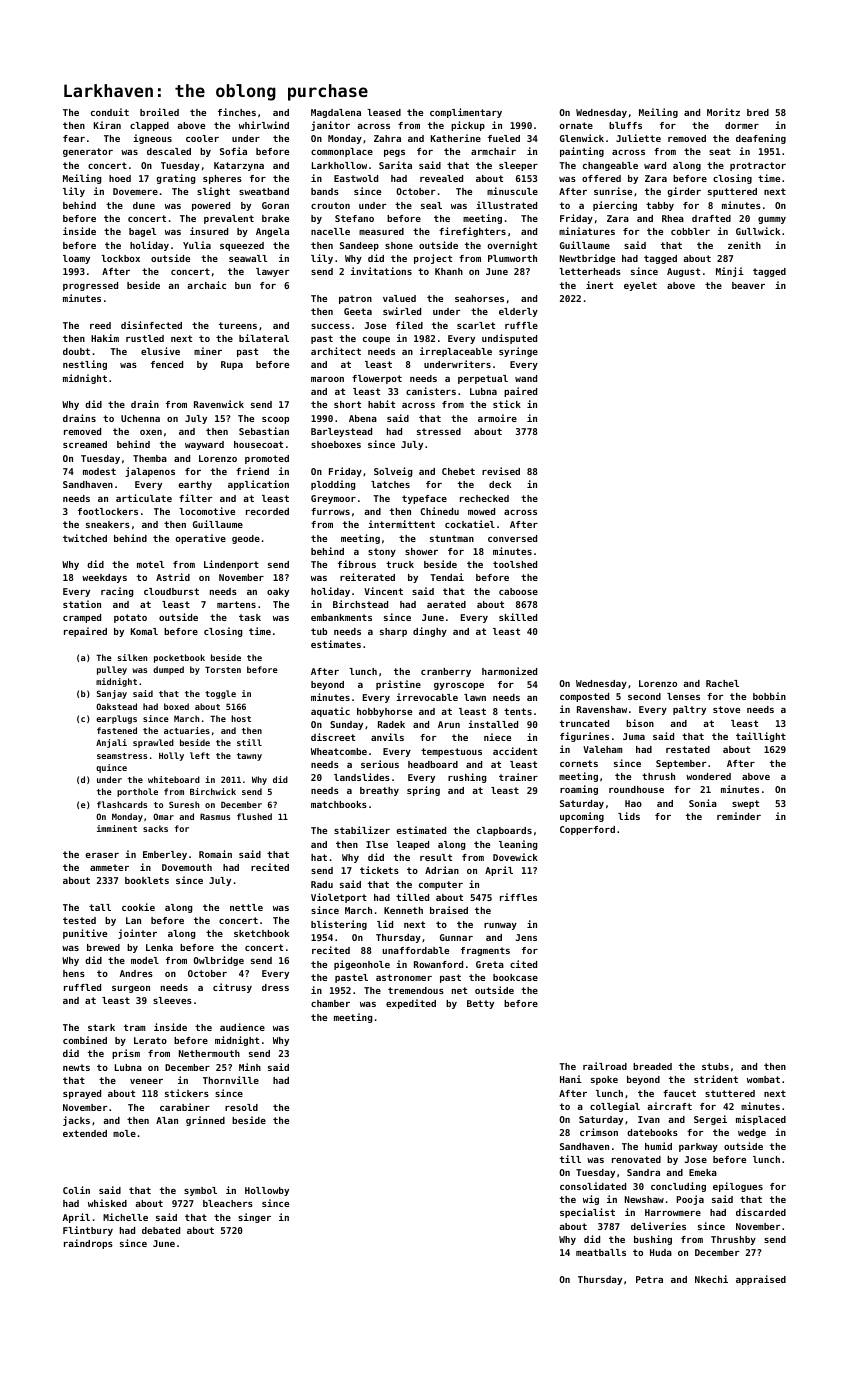 The height and width of the image is (1400, 849). Describe the element at coordinates (167, 364) in the image. I see `fenced` at that location.
